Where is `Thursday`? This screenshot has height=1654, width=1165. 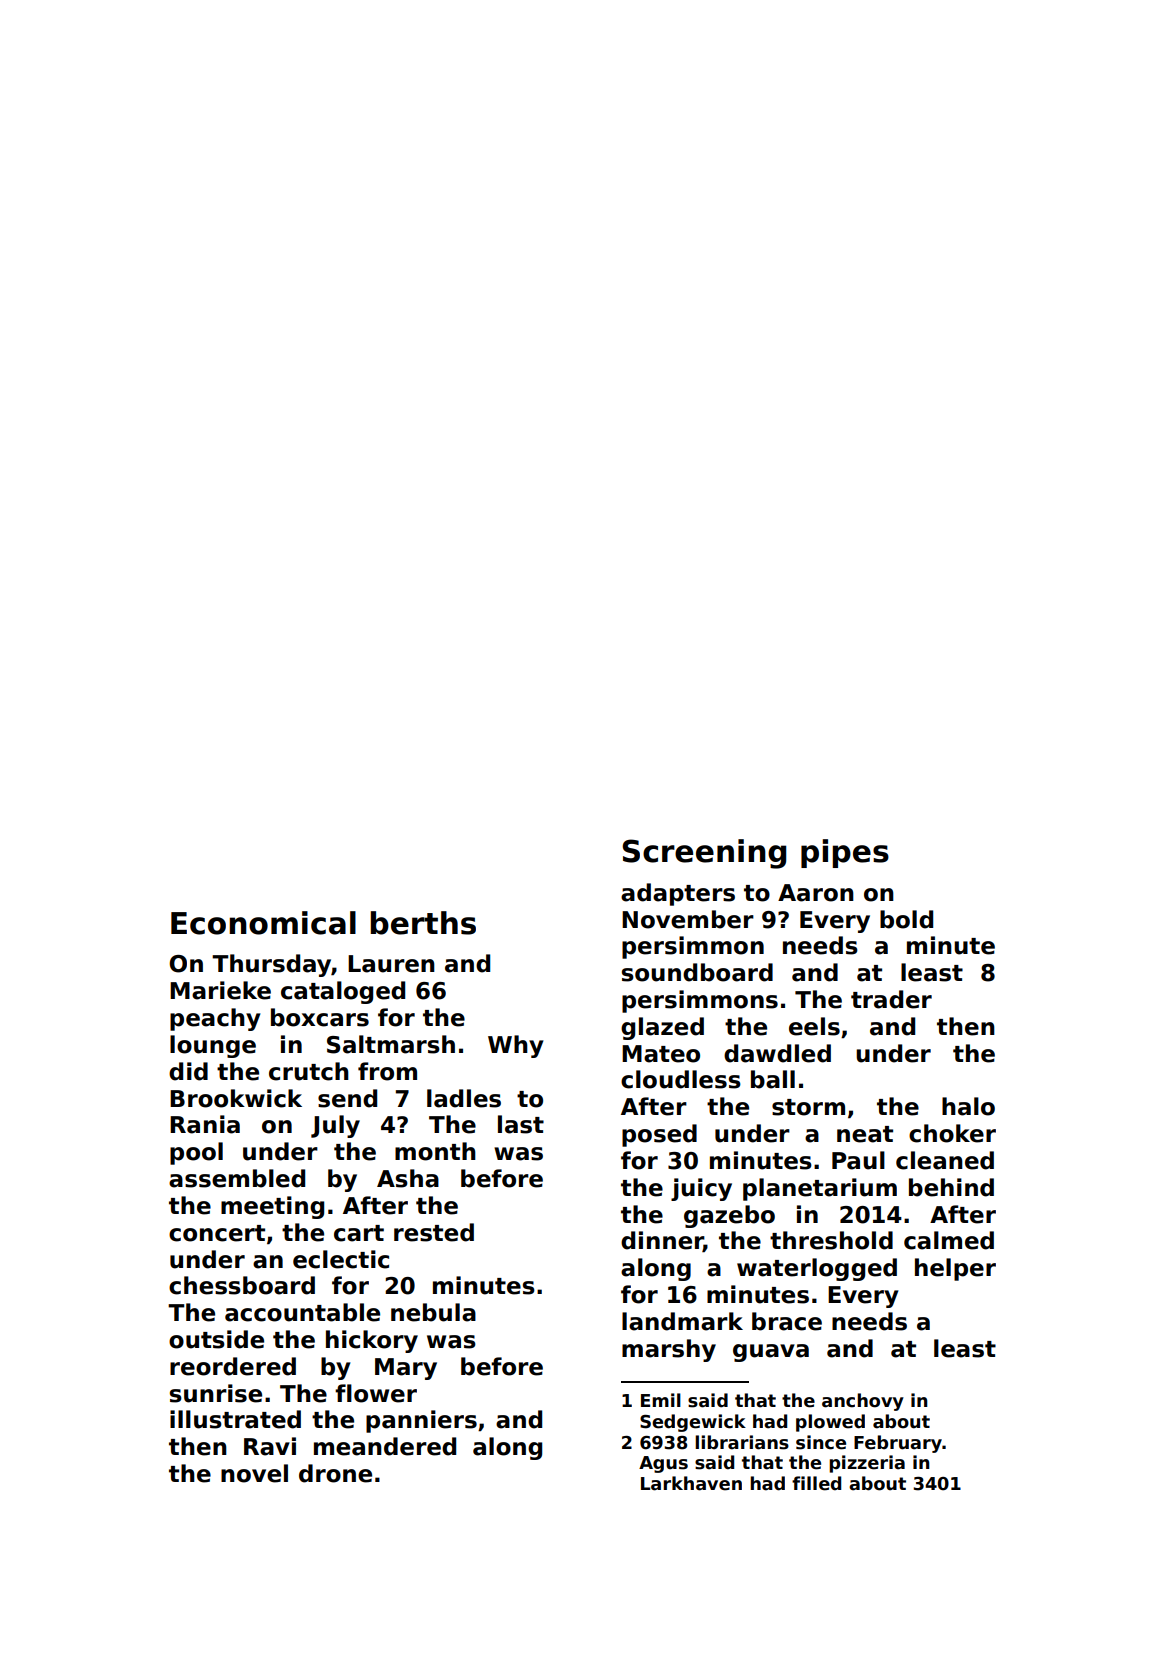 Thursday is located at coordinates (271, 965).
